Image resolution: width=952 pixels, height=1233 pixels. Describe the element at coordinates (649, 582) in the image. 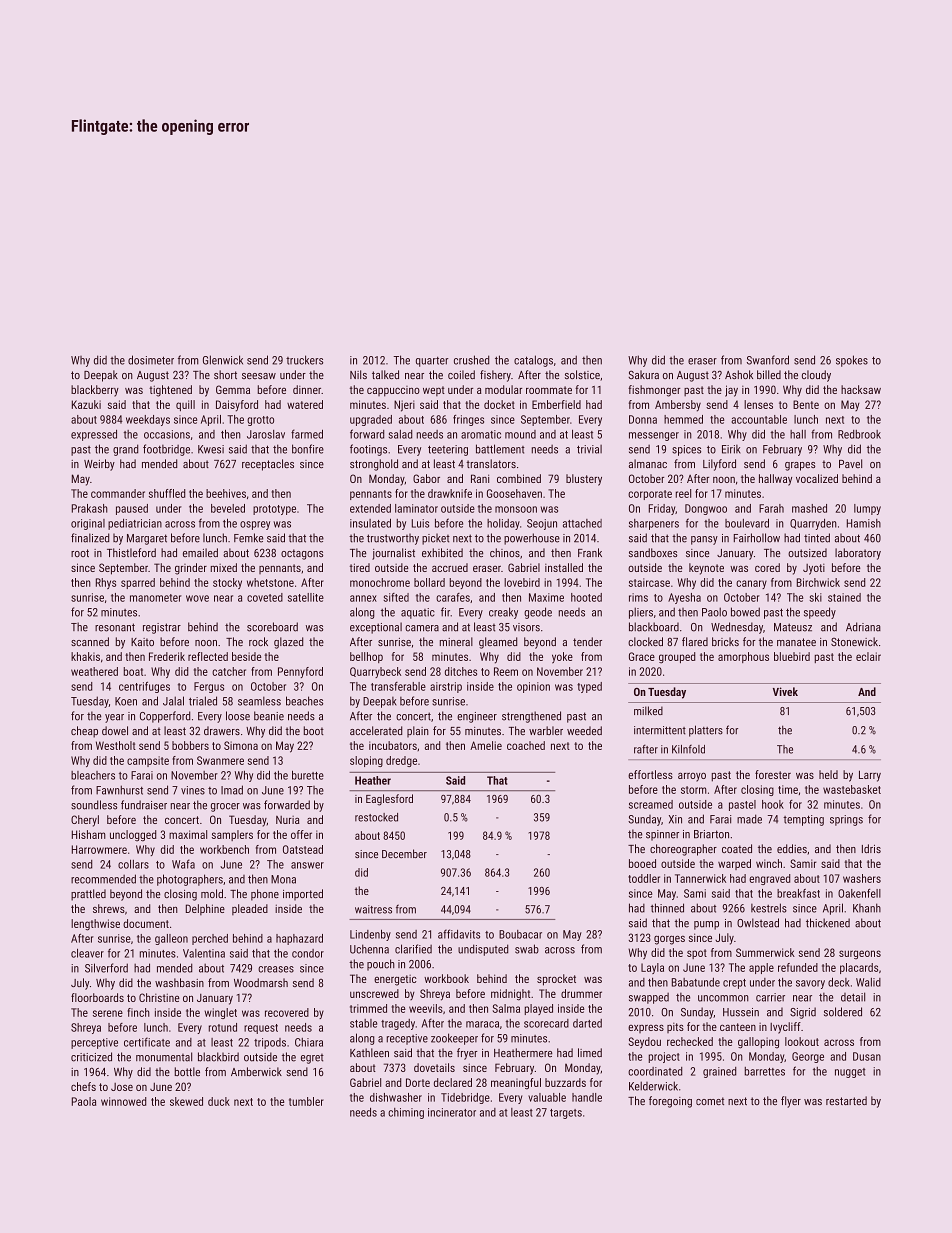

I see `staircase` at that location.
